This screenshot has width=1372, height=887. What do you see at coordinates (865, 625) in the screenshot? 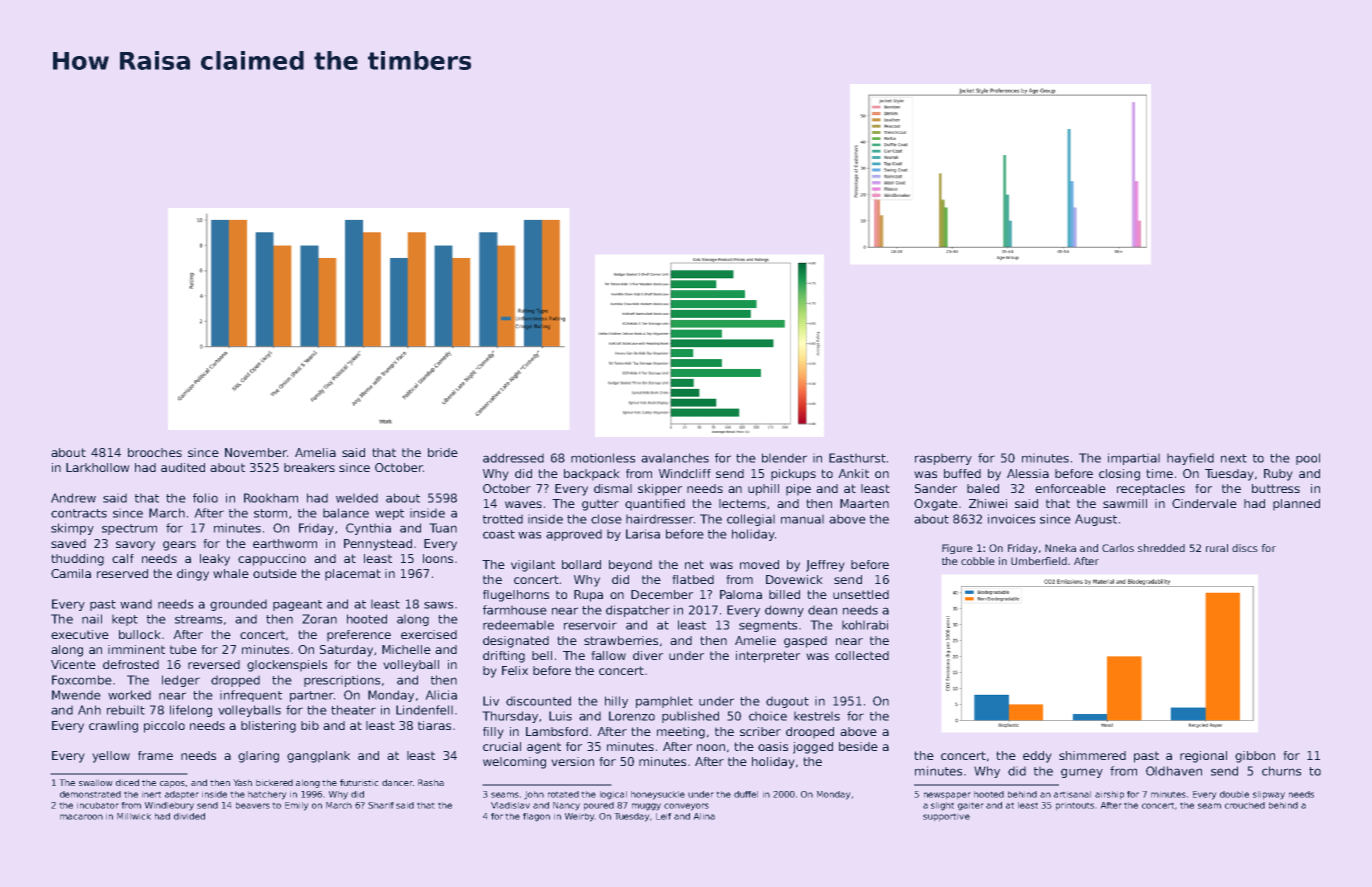
I see `kohlrabi` at bounding box center [865, 625].
